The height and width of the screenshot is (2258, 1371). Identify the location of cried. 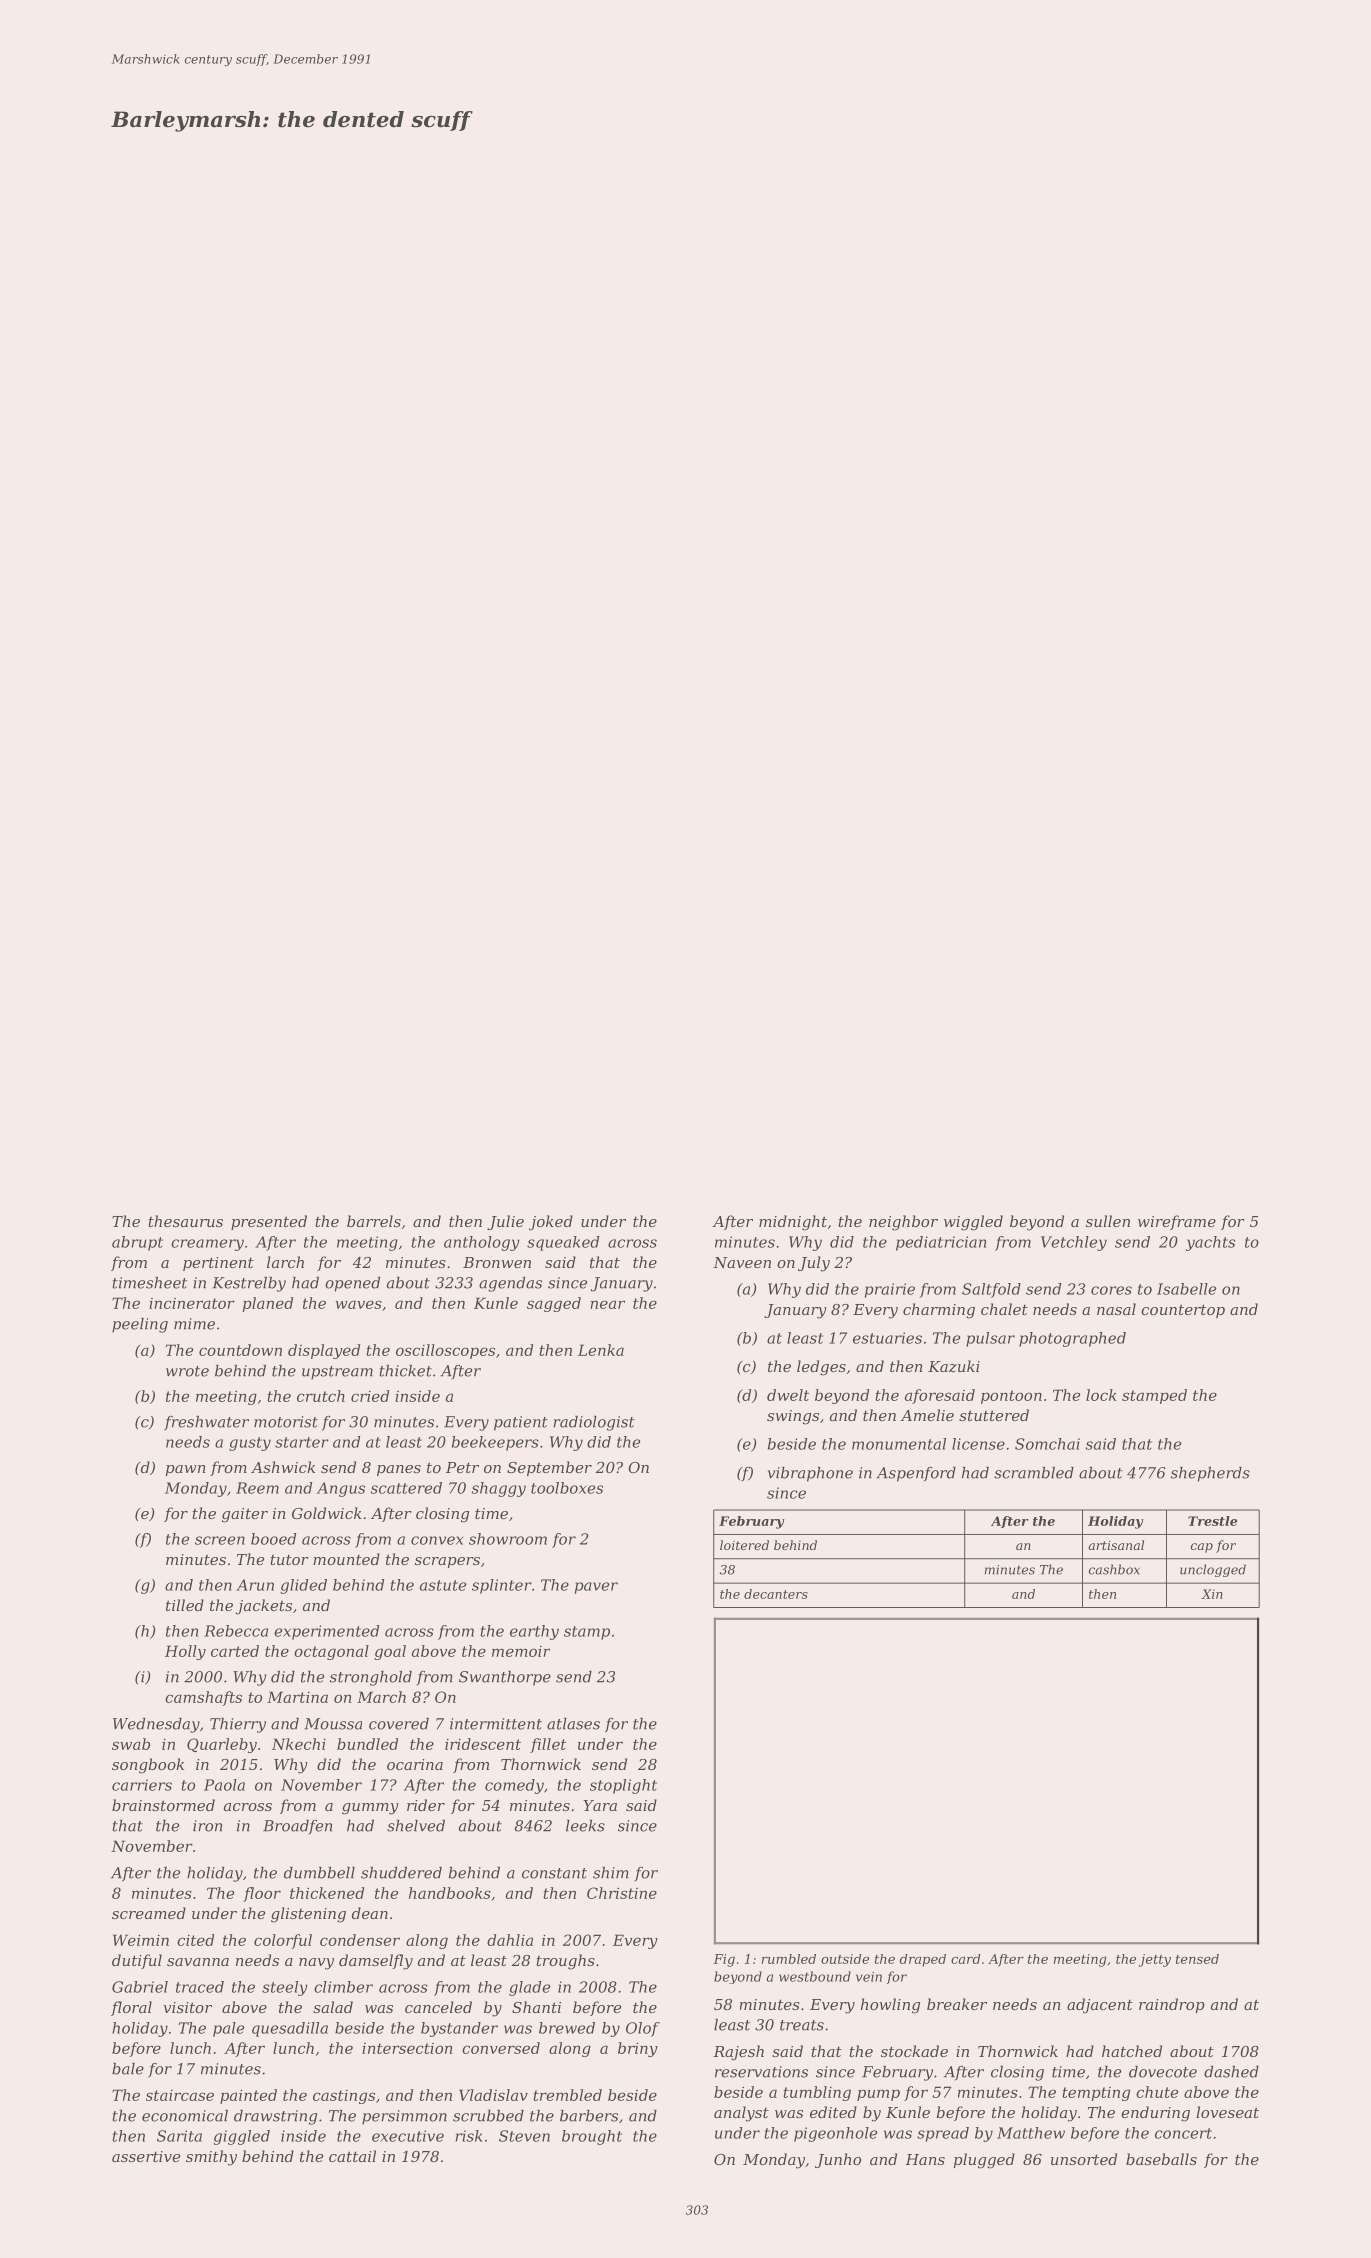
(370, 1396).
